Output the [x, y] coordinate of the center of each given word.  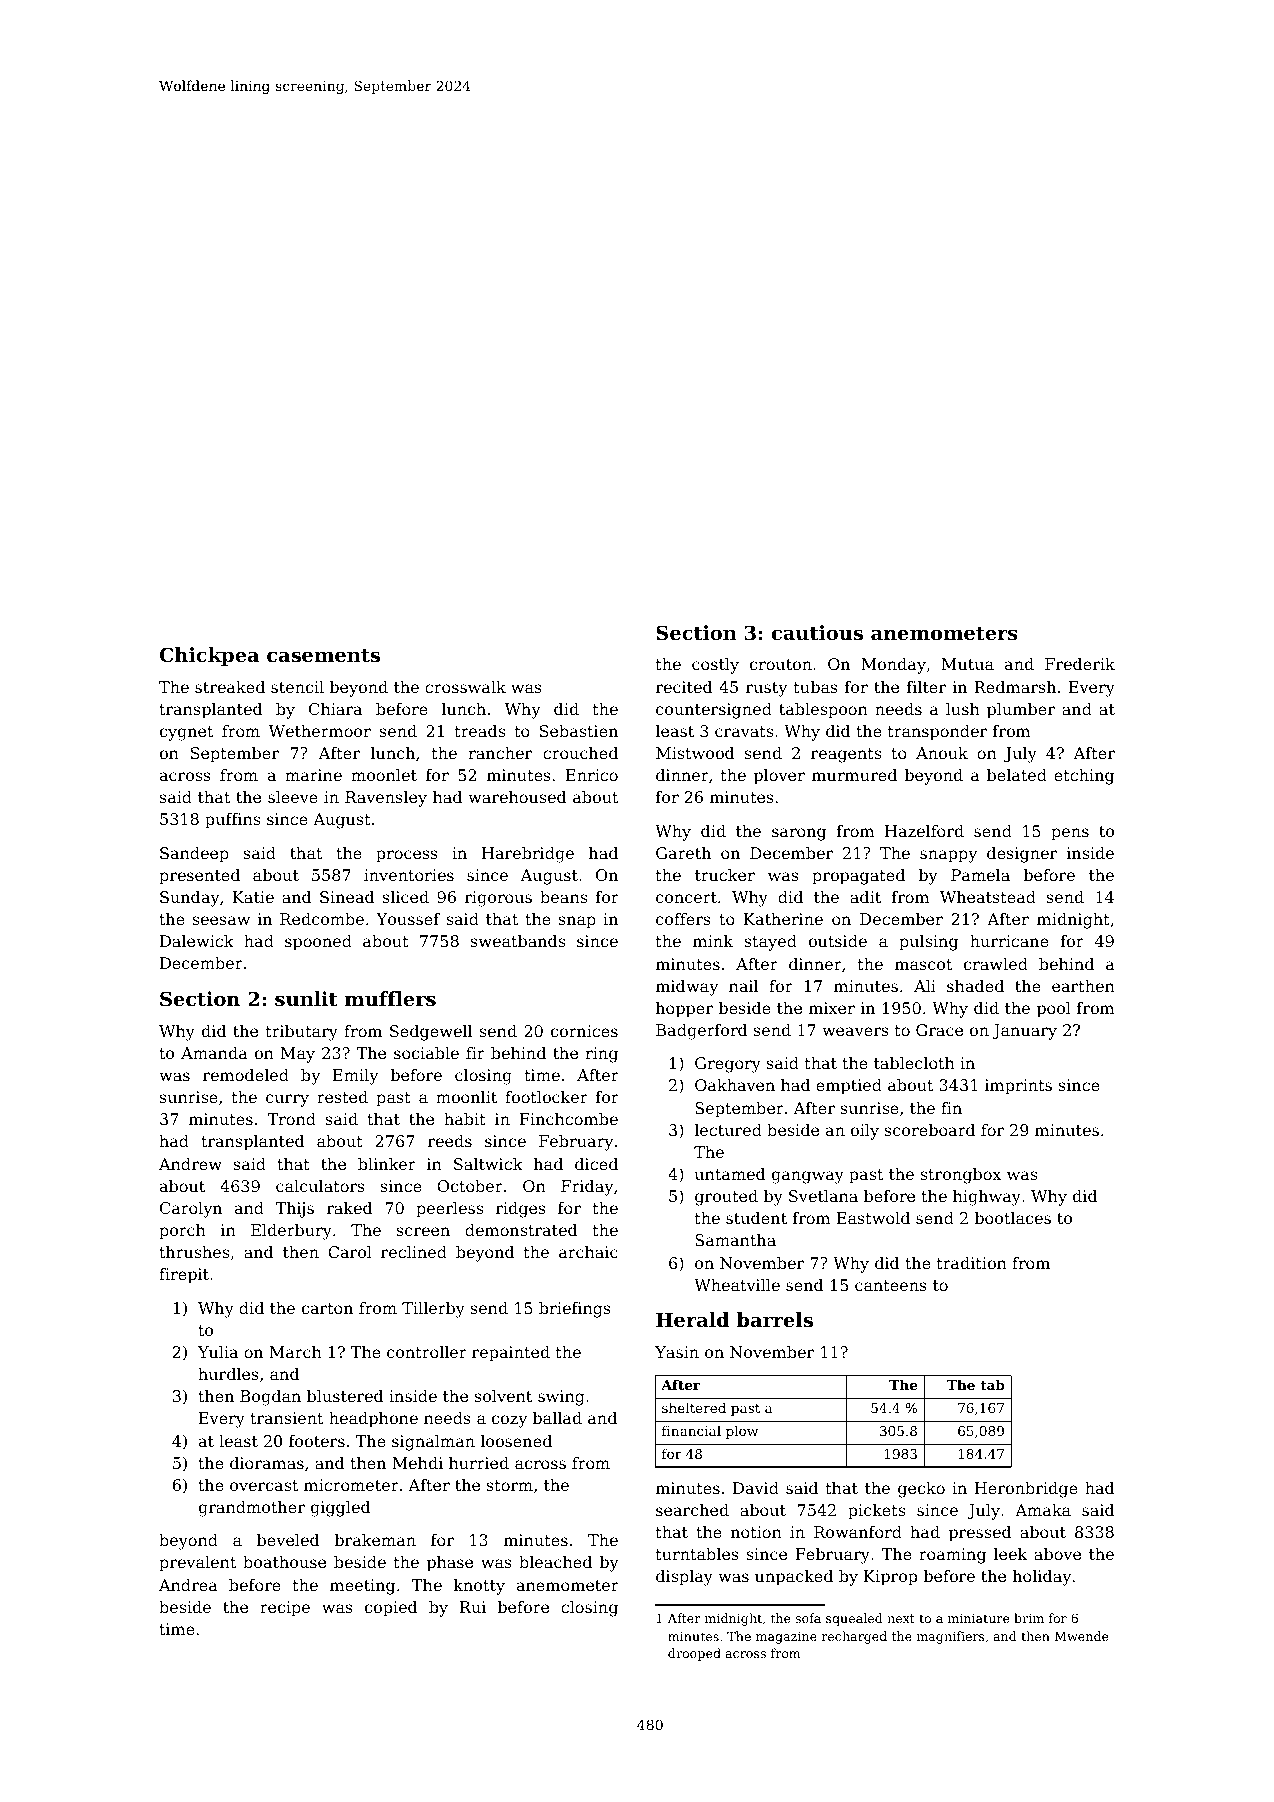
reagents [846, 755]
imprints [1018, 1087]
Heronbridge [1026, 1490]
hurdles [228, 1374]
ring [601, 1055]
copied [391, 1609]
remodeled [246, 1075]
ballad [557, 1418]
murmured [854, 775]
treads [480, 731]
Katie [253, 897]
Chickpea [209, 656]
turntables [697, 1554]
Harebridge [528, 855]
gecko [921, 1490]
